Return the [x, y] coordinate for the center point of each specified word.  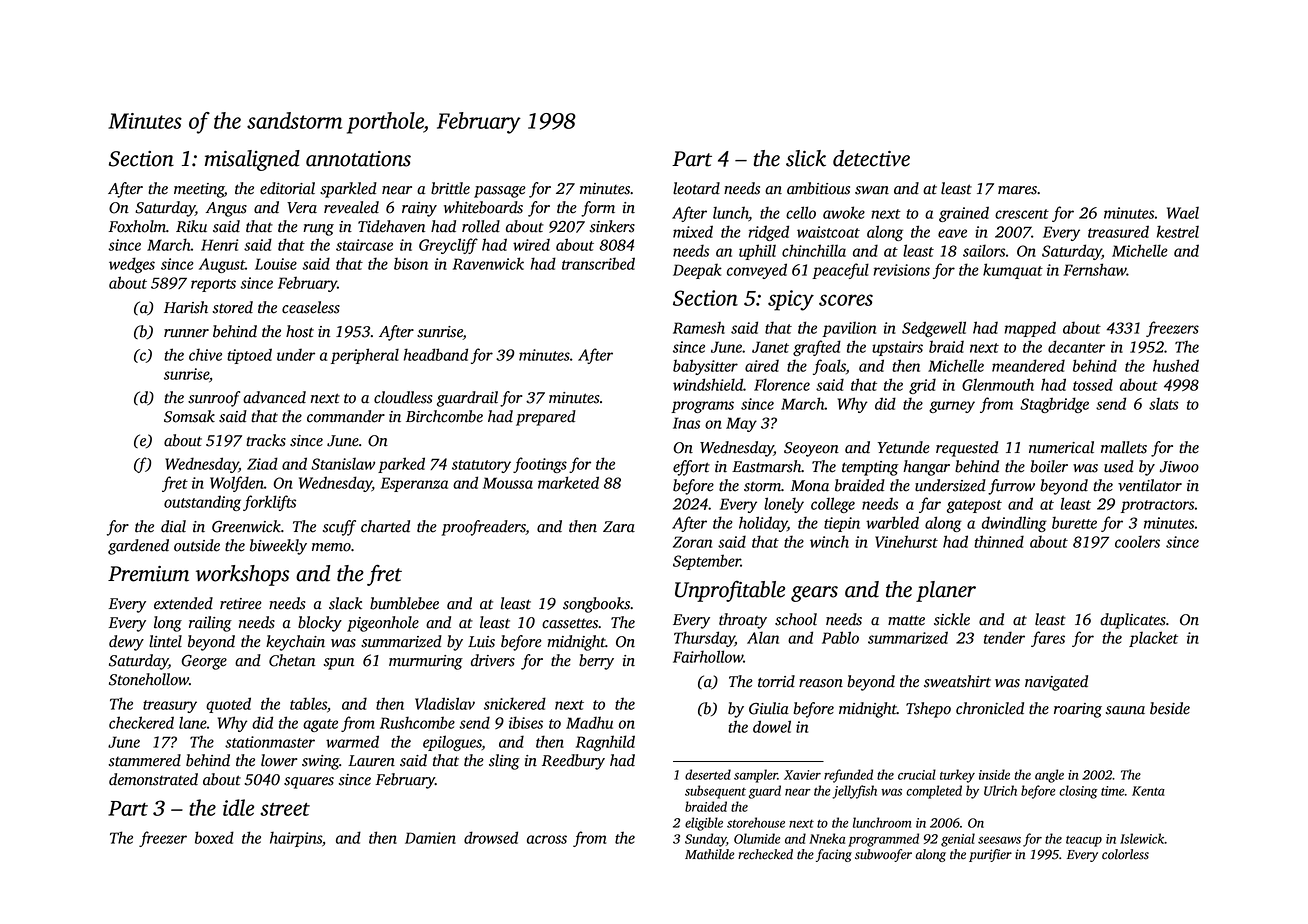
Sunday [705, 840]
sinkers [612, 226]
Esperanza [414, 484]
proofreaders [483, 528]
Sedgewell [934, 329]
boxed [214, 837]
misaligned [252, 160]
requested [967, 449]
